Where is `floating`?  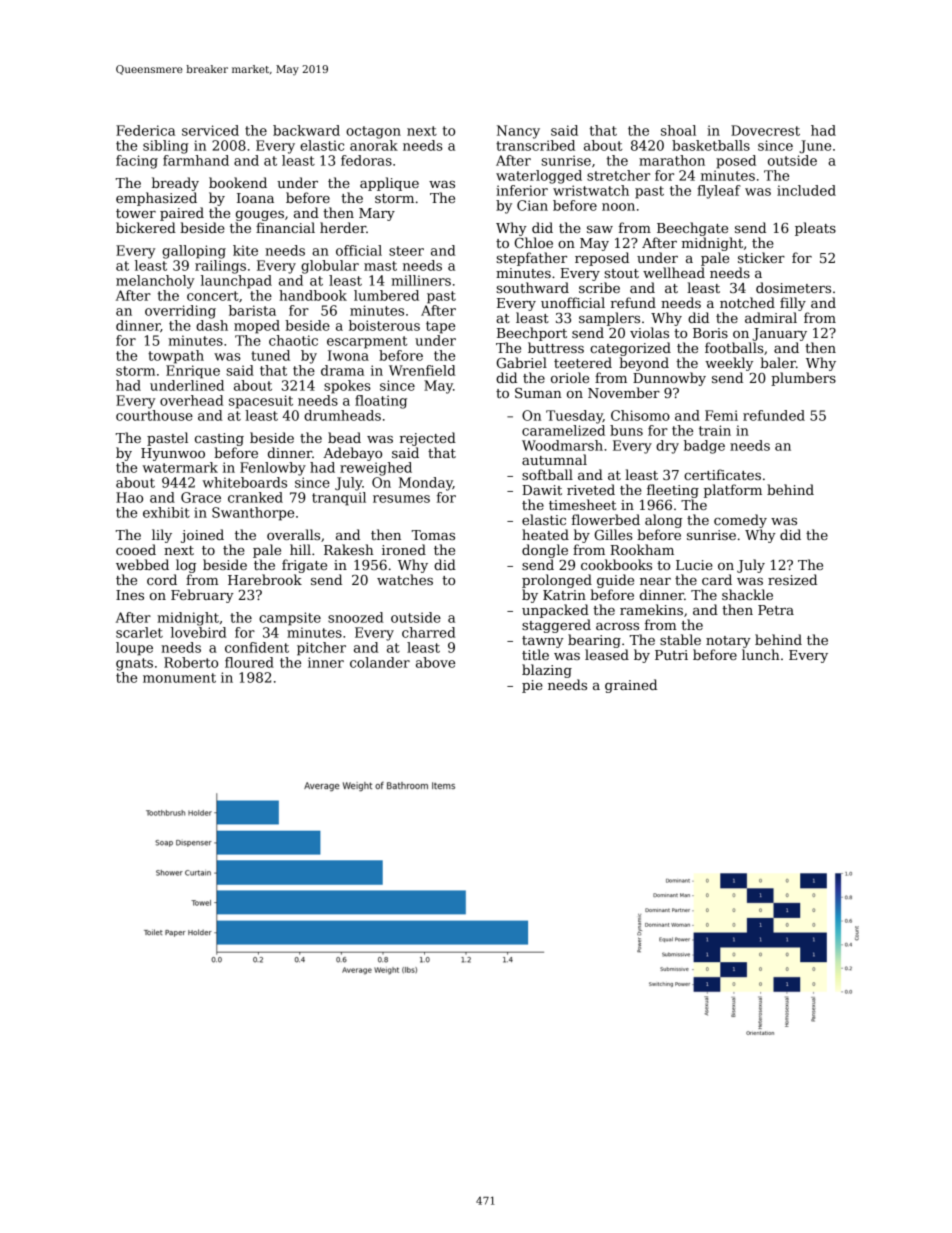 floating is located at coordinates (381, 402).
